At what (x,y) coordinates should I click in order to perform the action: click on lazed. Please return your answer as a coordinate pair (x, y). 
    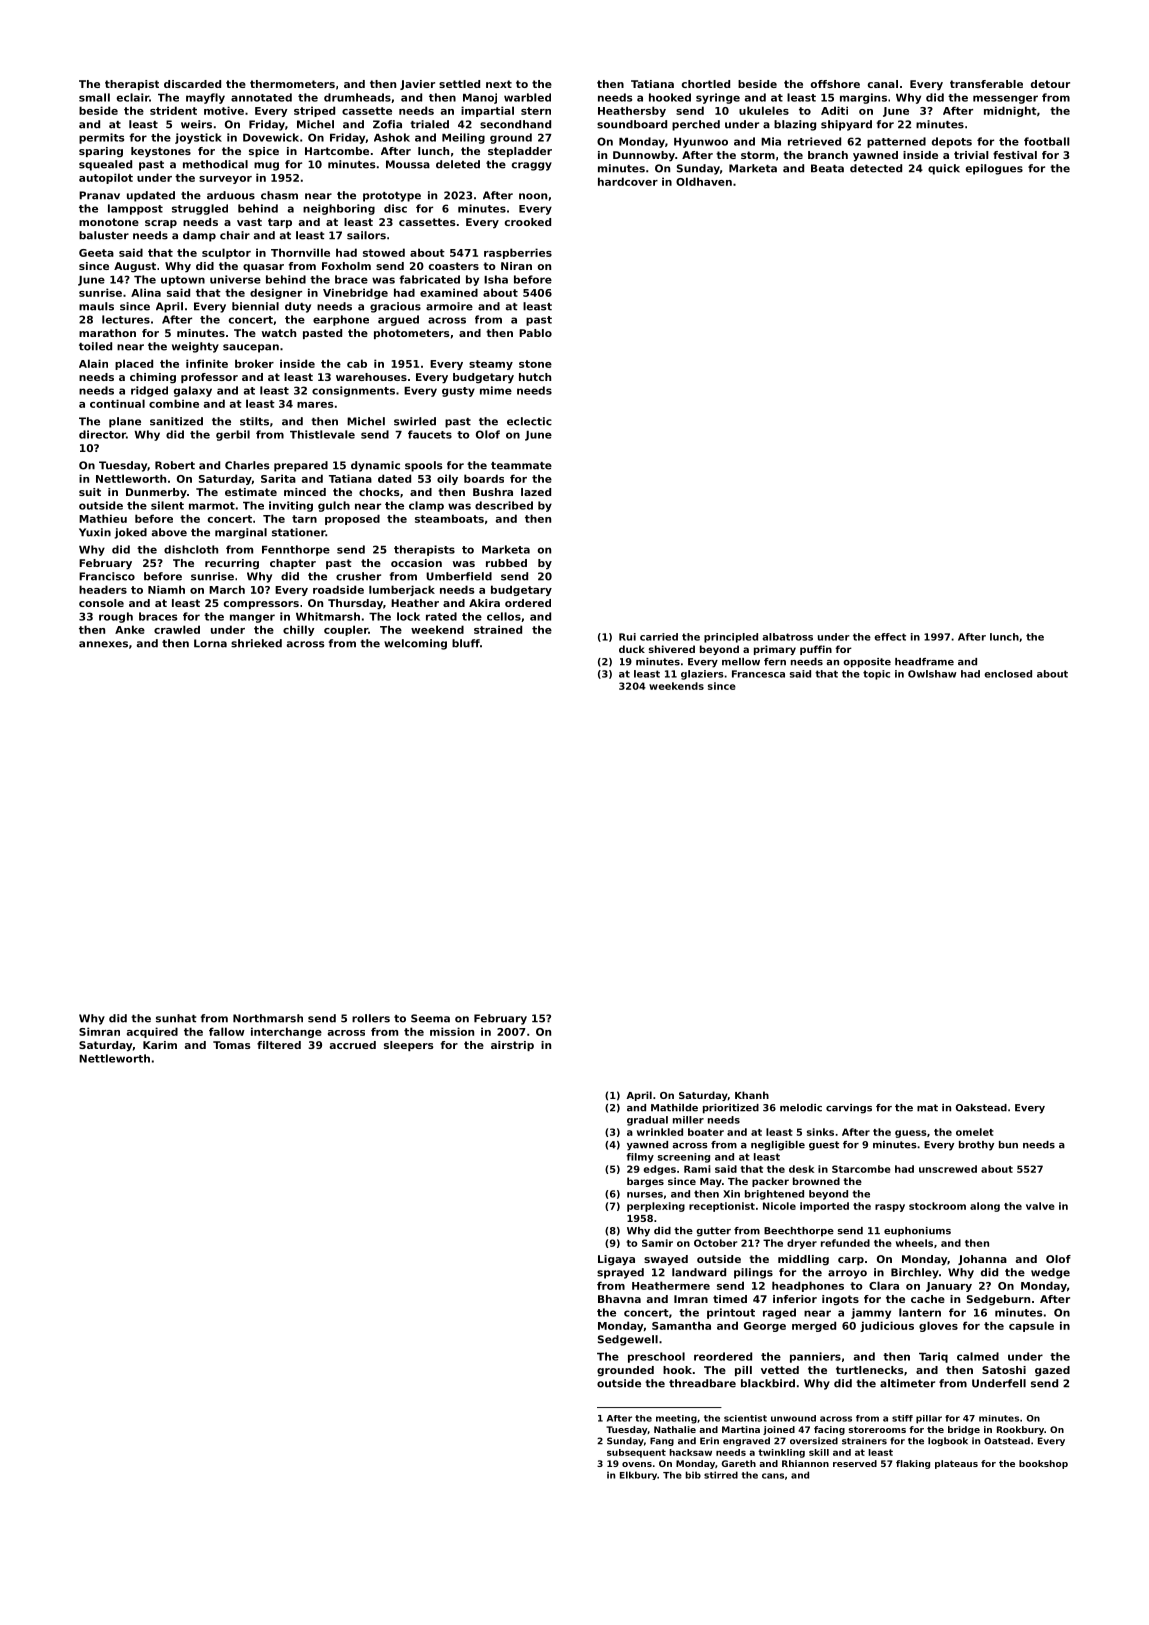
    Looking at the image, I should click on (536, 492).
